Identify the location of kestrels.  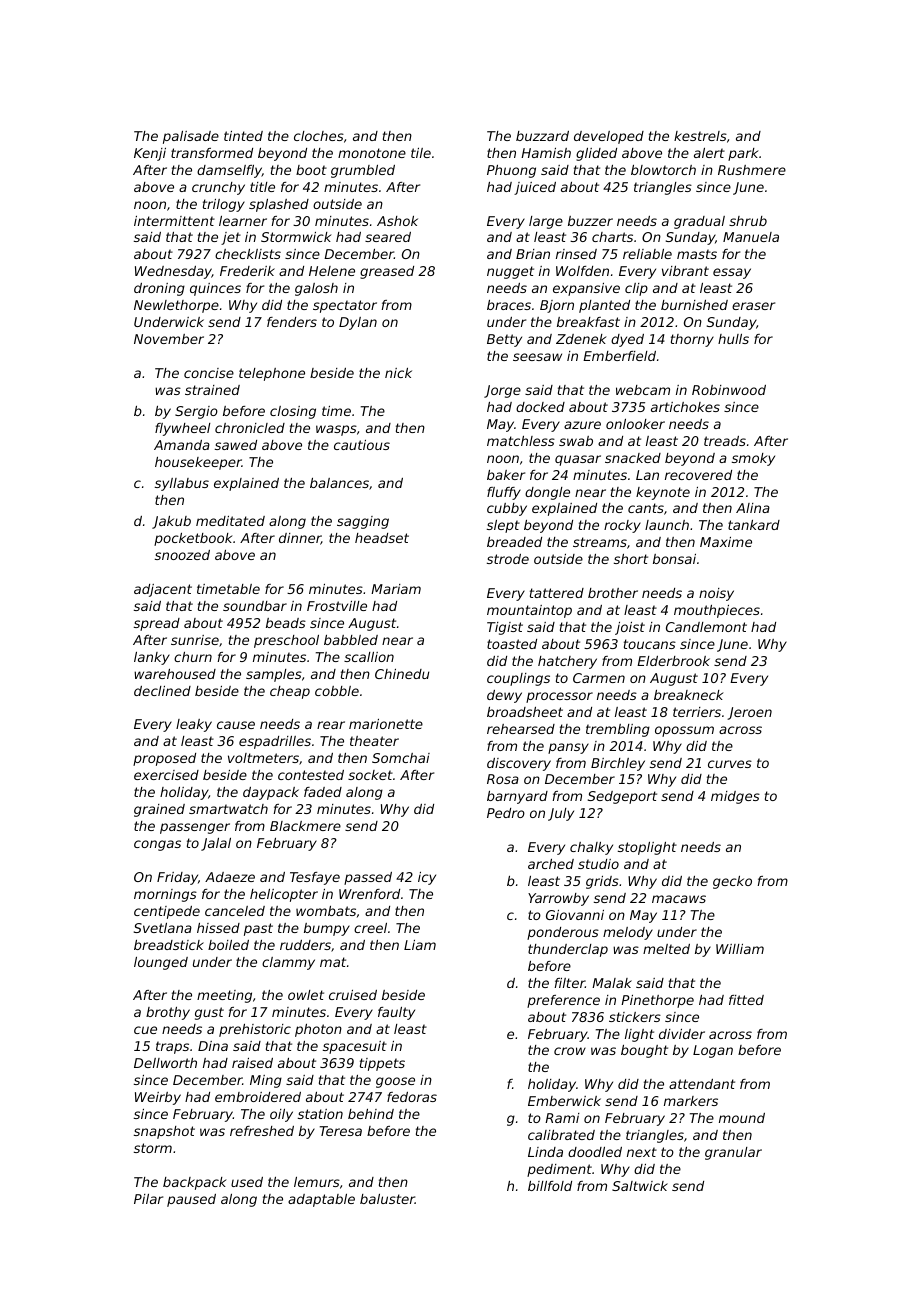
(700, 136).
